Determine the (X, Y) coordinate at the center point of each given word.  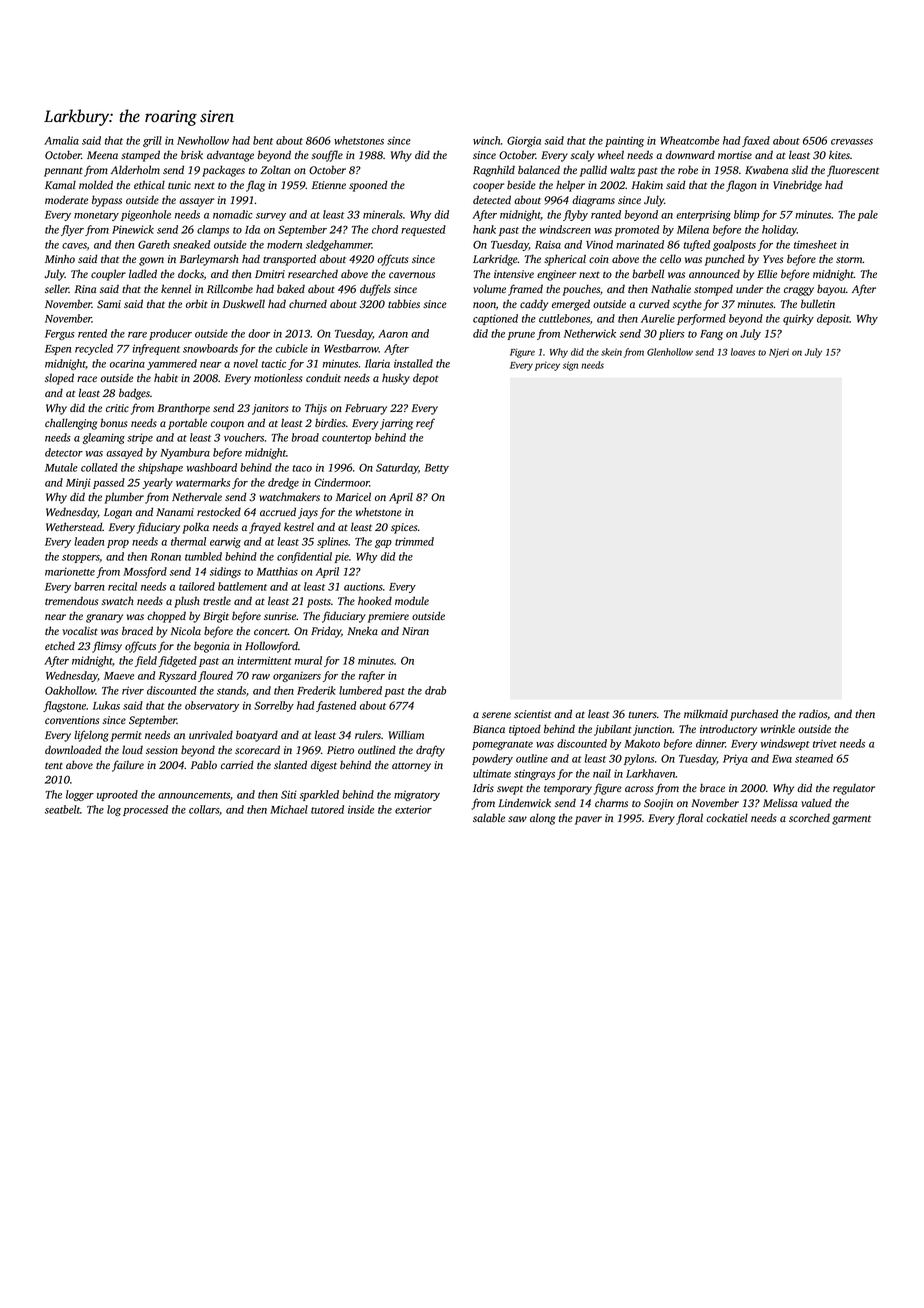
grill (152, 141)
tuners (642, 714)
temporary (568, 790)
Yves (773, 259)
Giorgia (524, 141)
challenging (71, 424)
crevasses (852, 142)
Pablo (204, 764)
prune (521, 336)
